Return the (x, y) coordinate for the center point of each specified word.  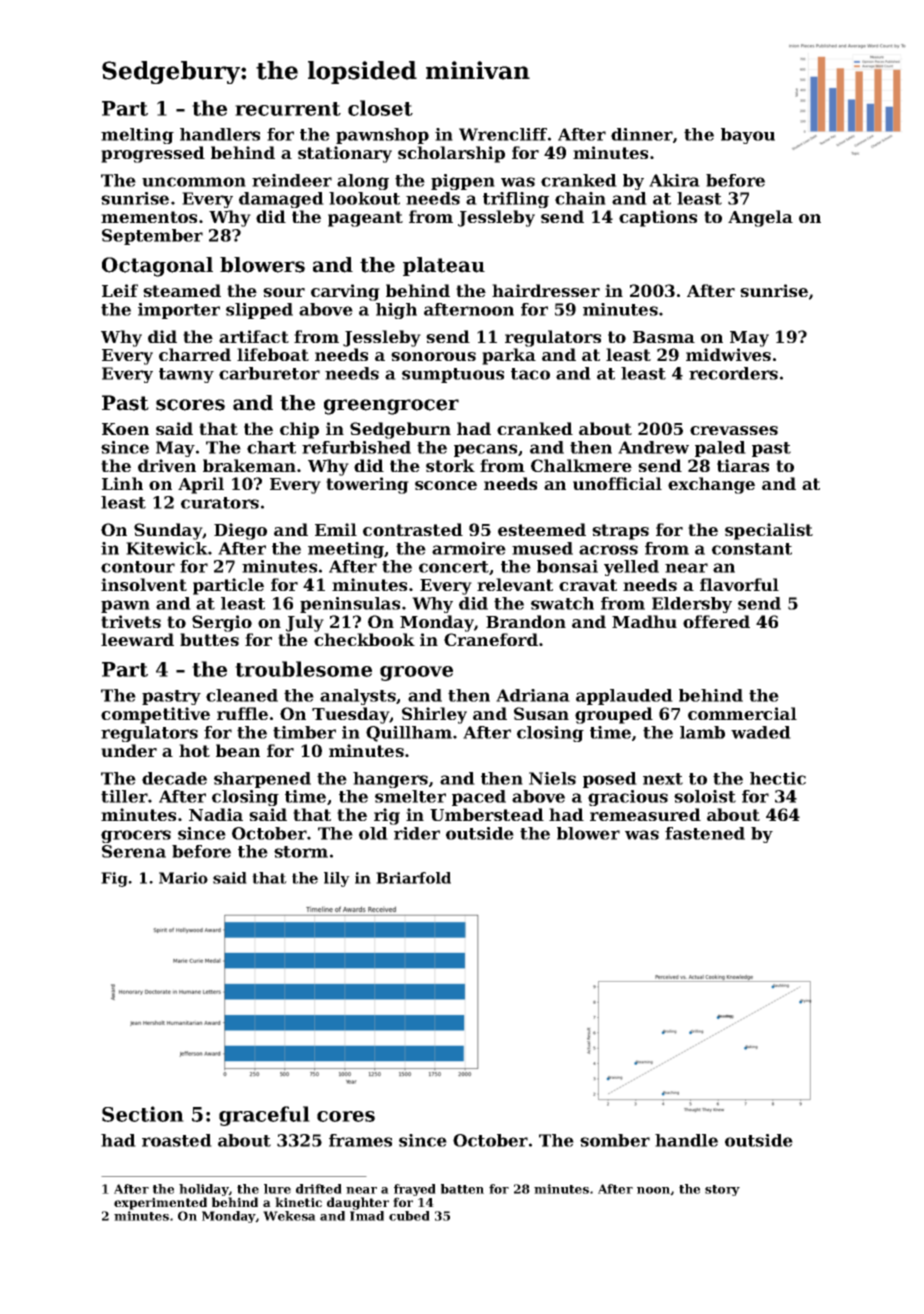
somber (615, 1140)
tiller (124, 796)
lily (337, 879)
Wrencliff (503, 134)
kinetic (298, 1202)
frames (360, 1140)
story (722, 1190)
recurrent (288, 109)
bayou (748, 136)
